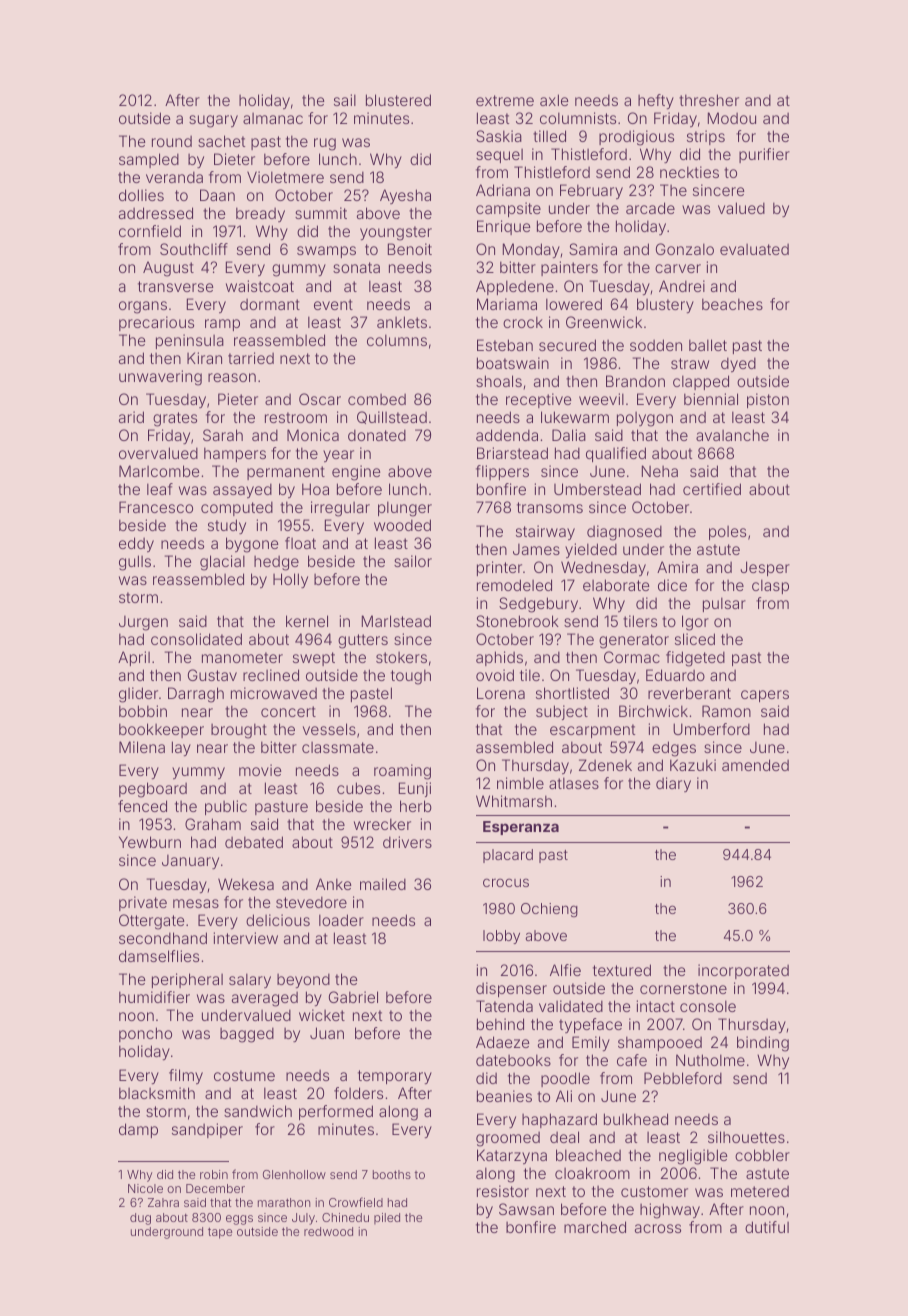  I want to click on Gabriel, so click(353, 997).
